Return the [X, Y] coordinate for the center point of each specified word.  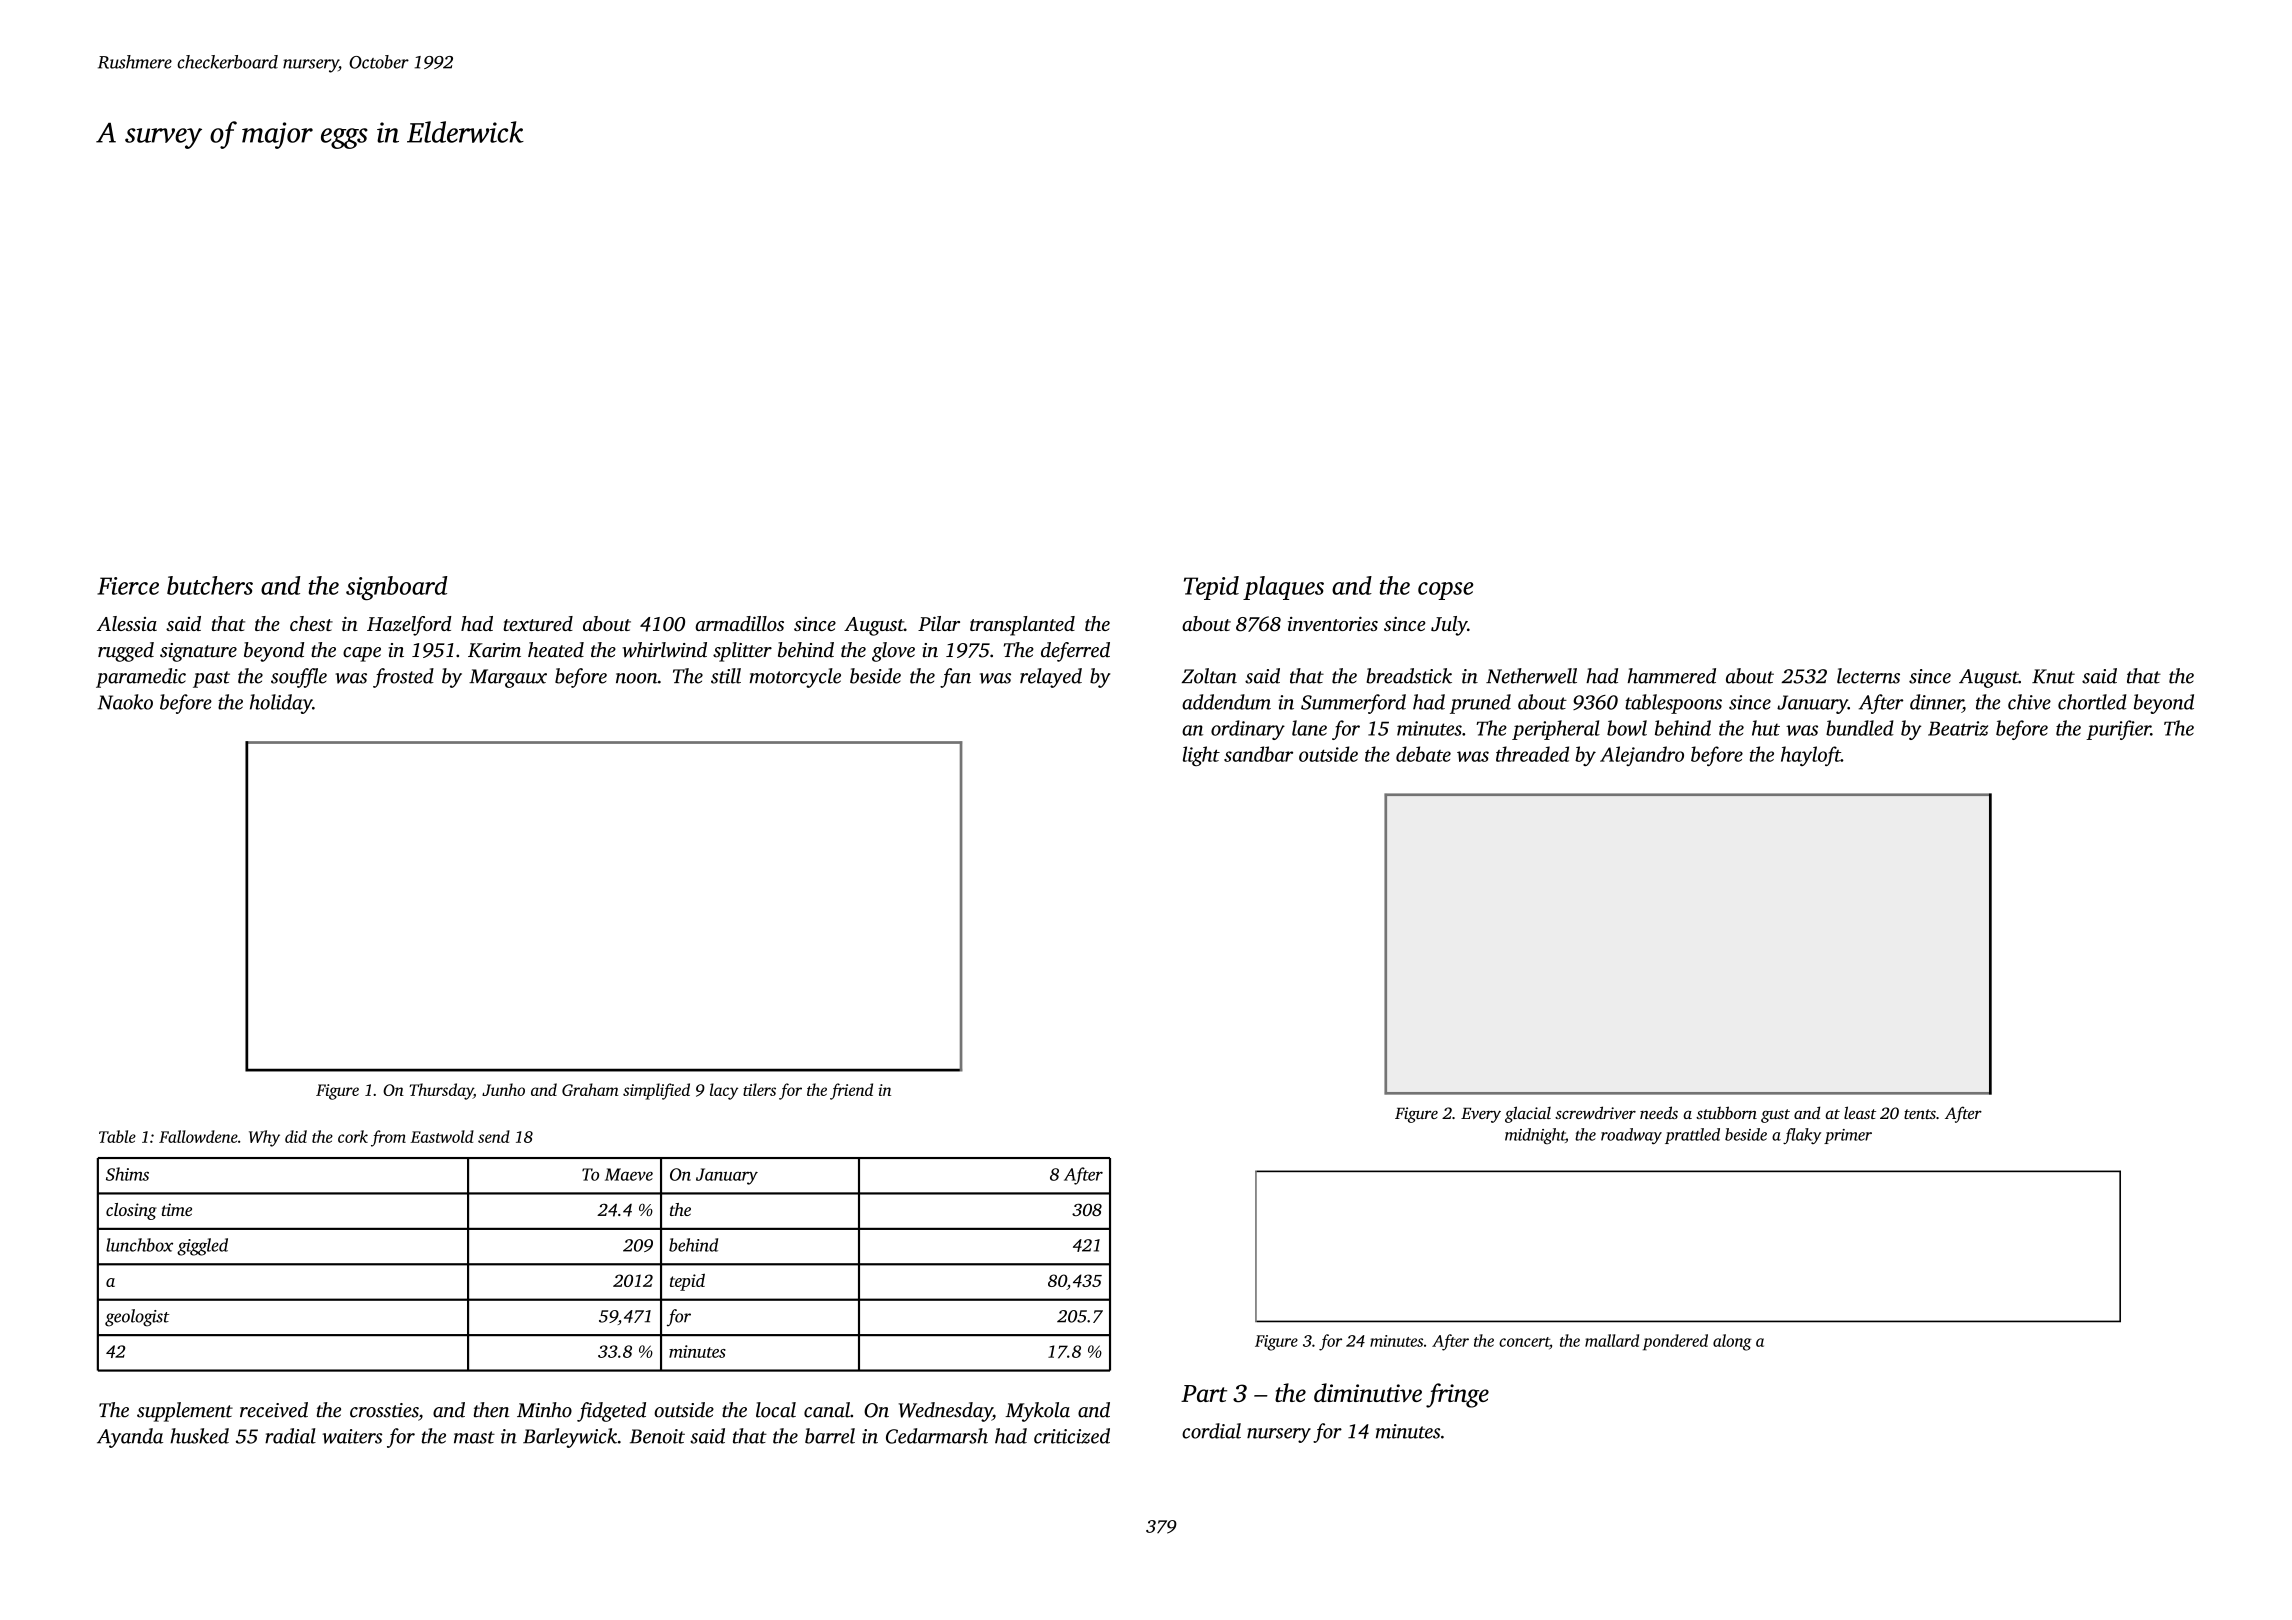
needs [1659, 1112]
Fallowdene [198, 1136]
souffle [299, 678]
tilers [759, 1089]
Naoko [125, 702]
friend [851, 1091]
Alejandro [1642, 756]
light [1201, 756]
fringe [1457, 1395]
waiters [352, 1436]
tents [1920, 1114]
